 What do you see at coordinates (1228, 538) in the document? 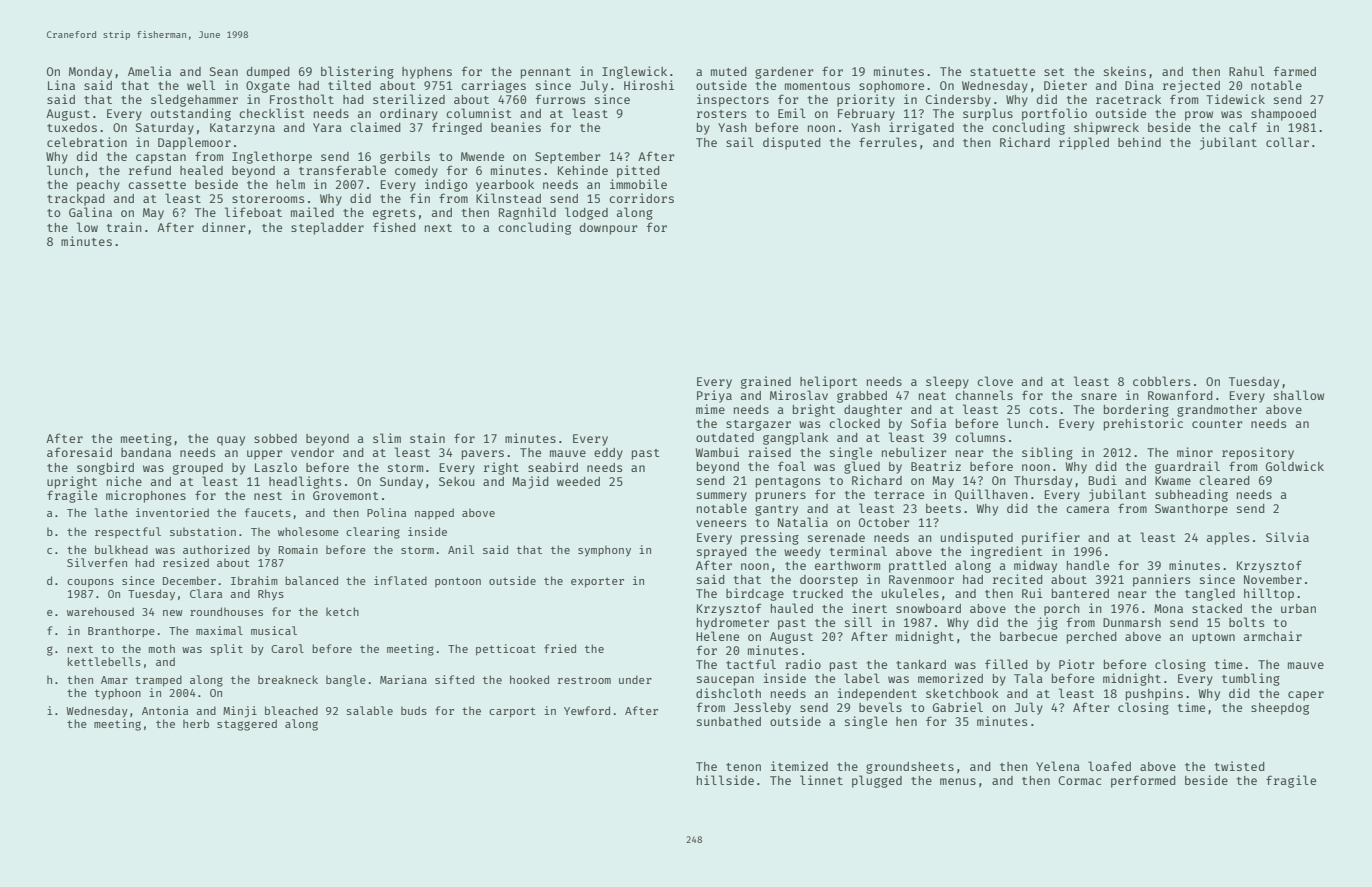
I see `apples` at bounding box center [1228, 538].
